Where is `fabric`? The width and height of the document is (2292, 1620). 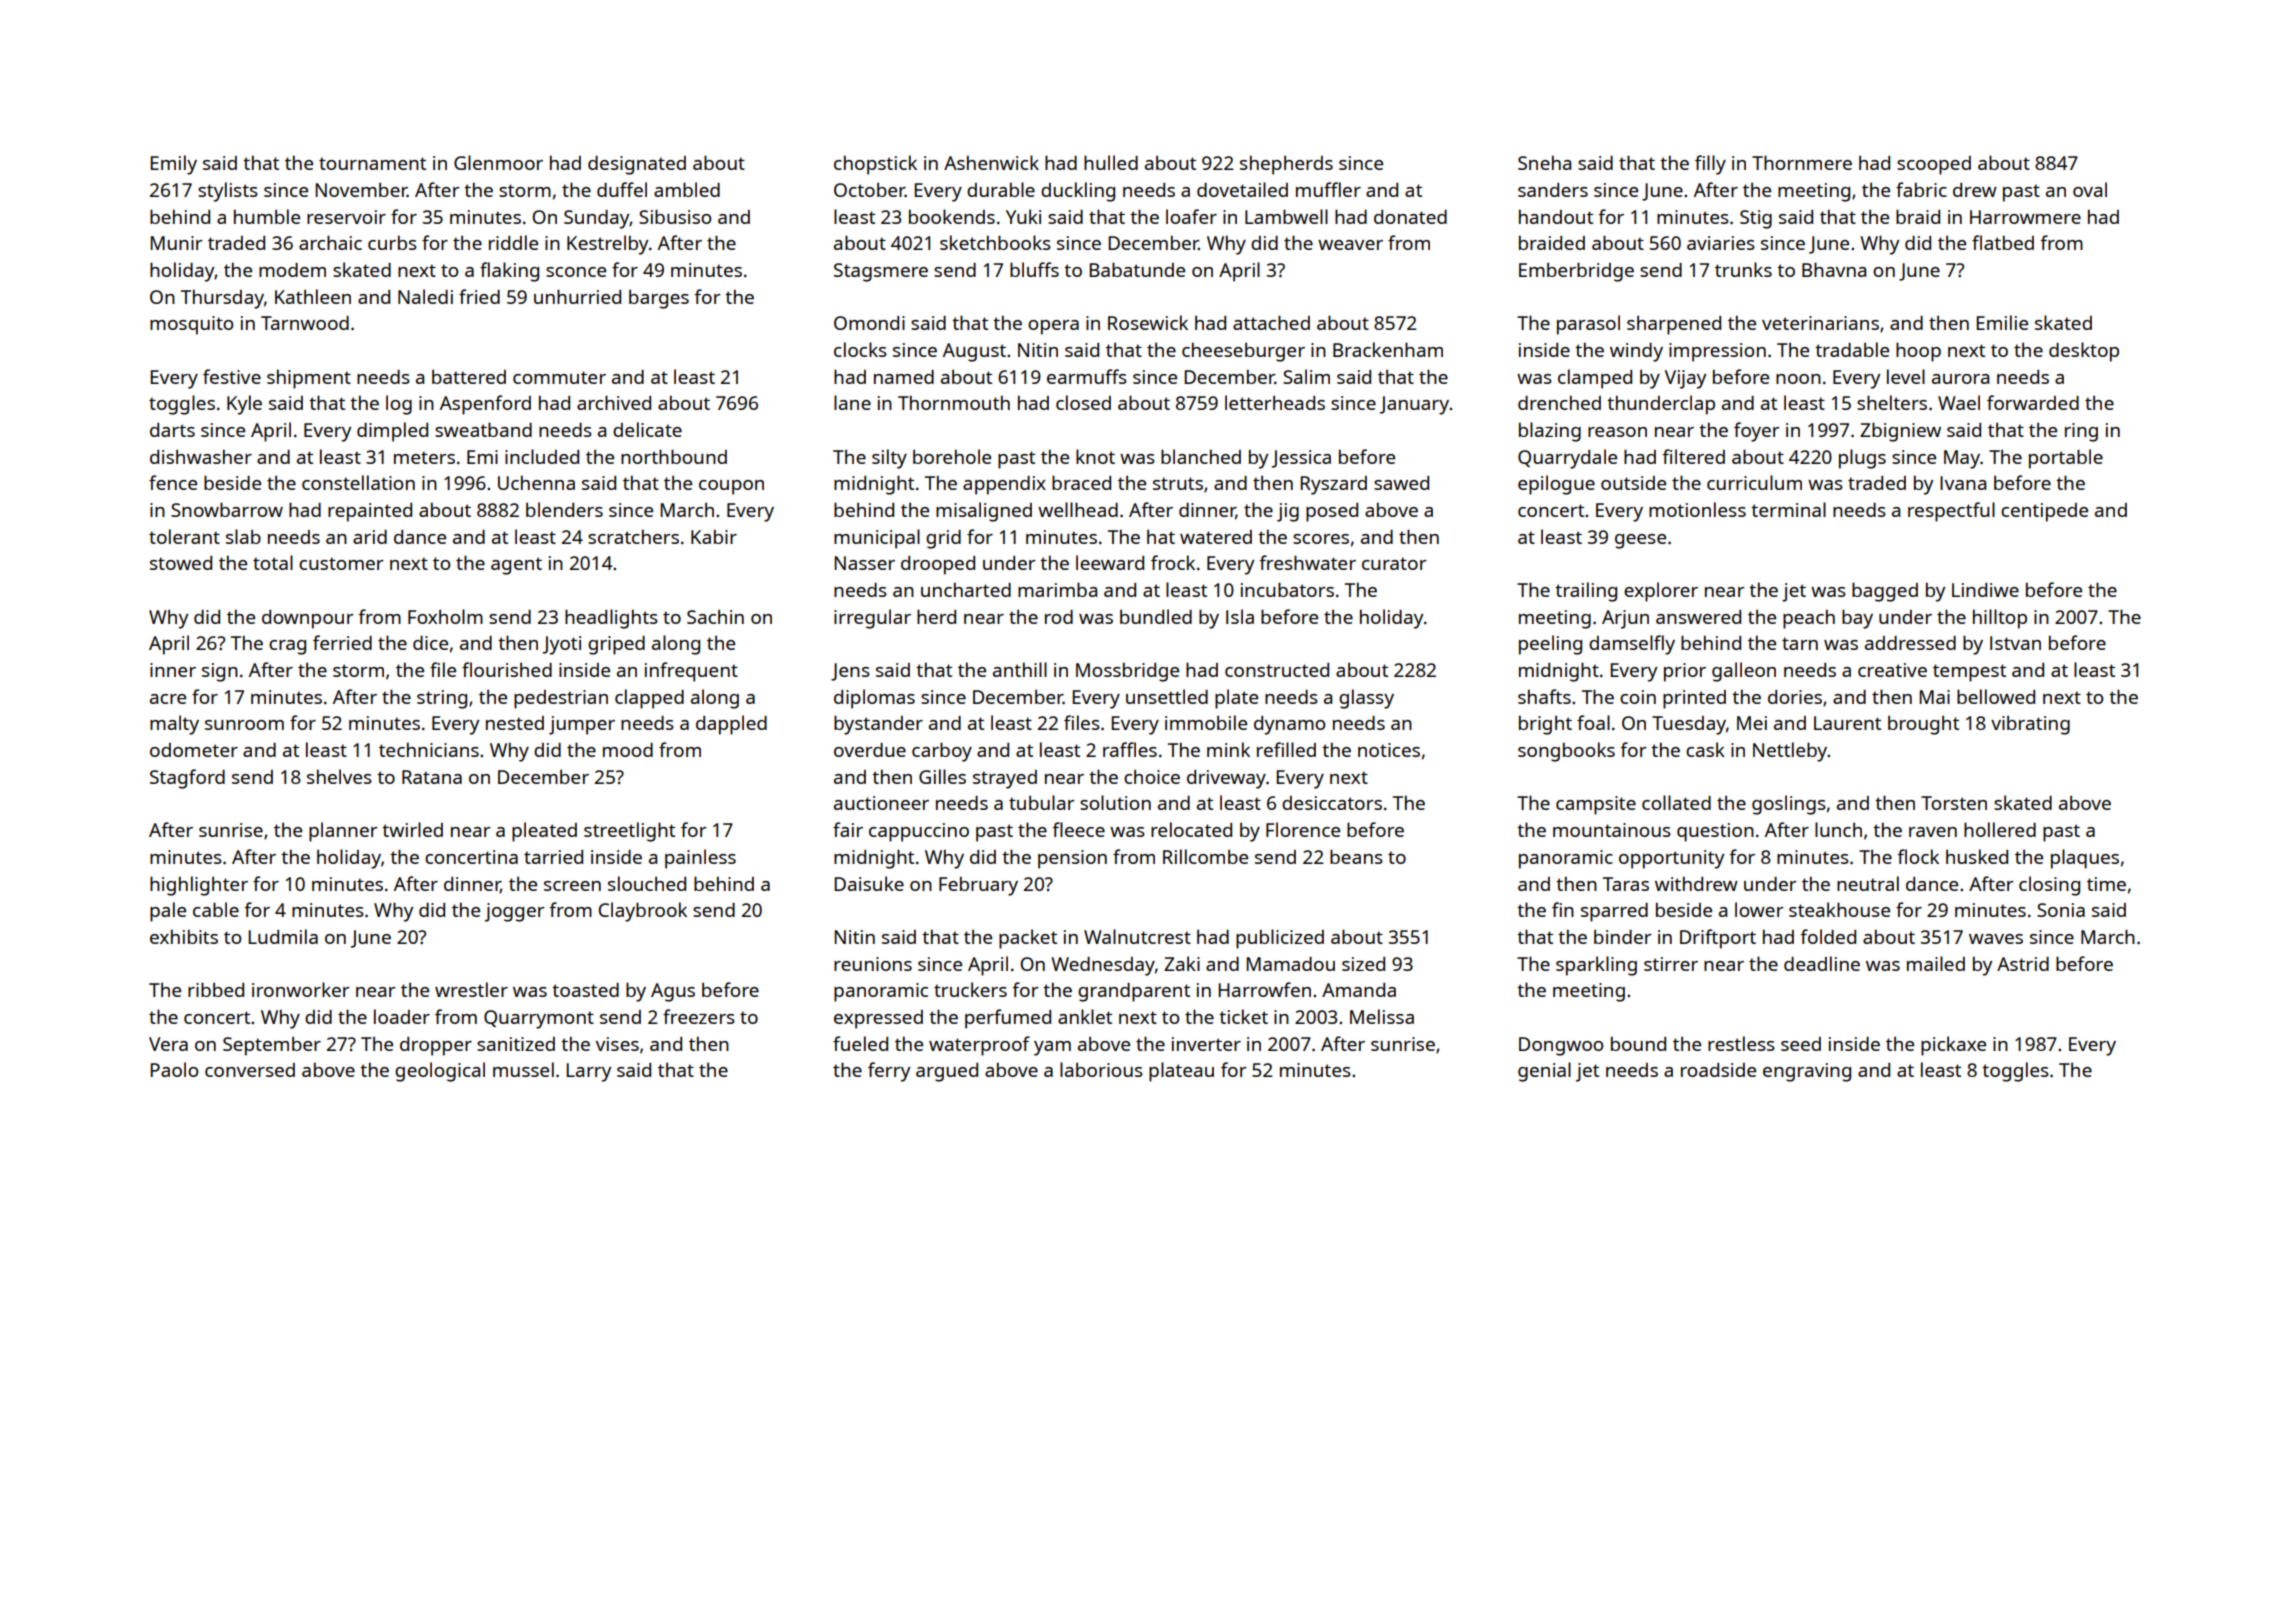
fabric is located at coordinates (1921, 189).
